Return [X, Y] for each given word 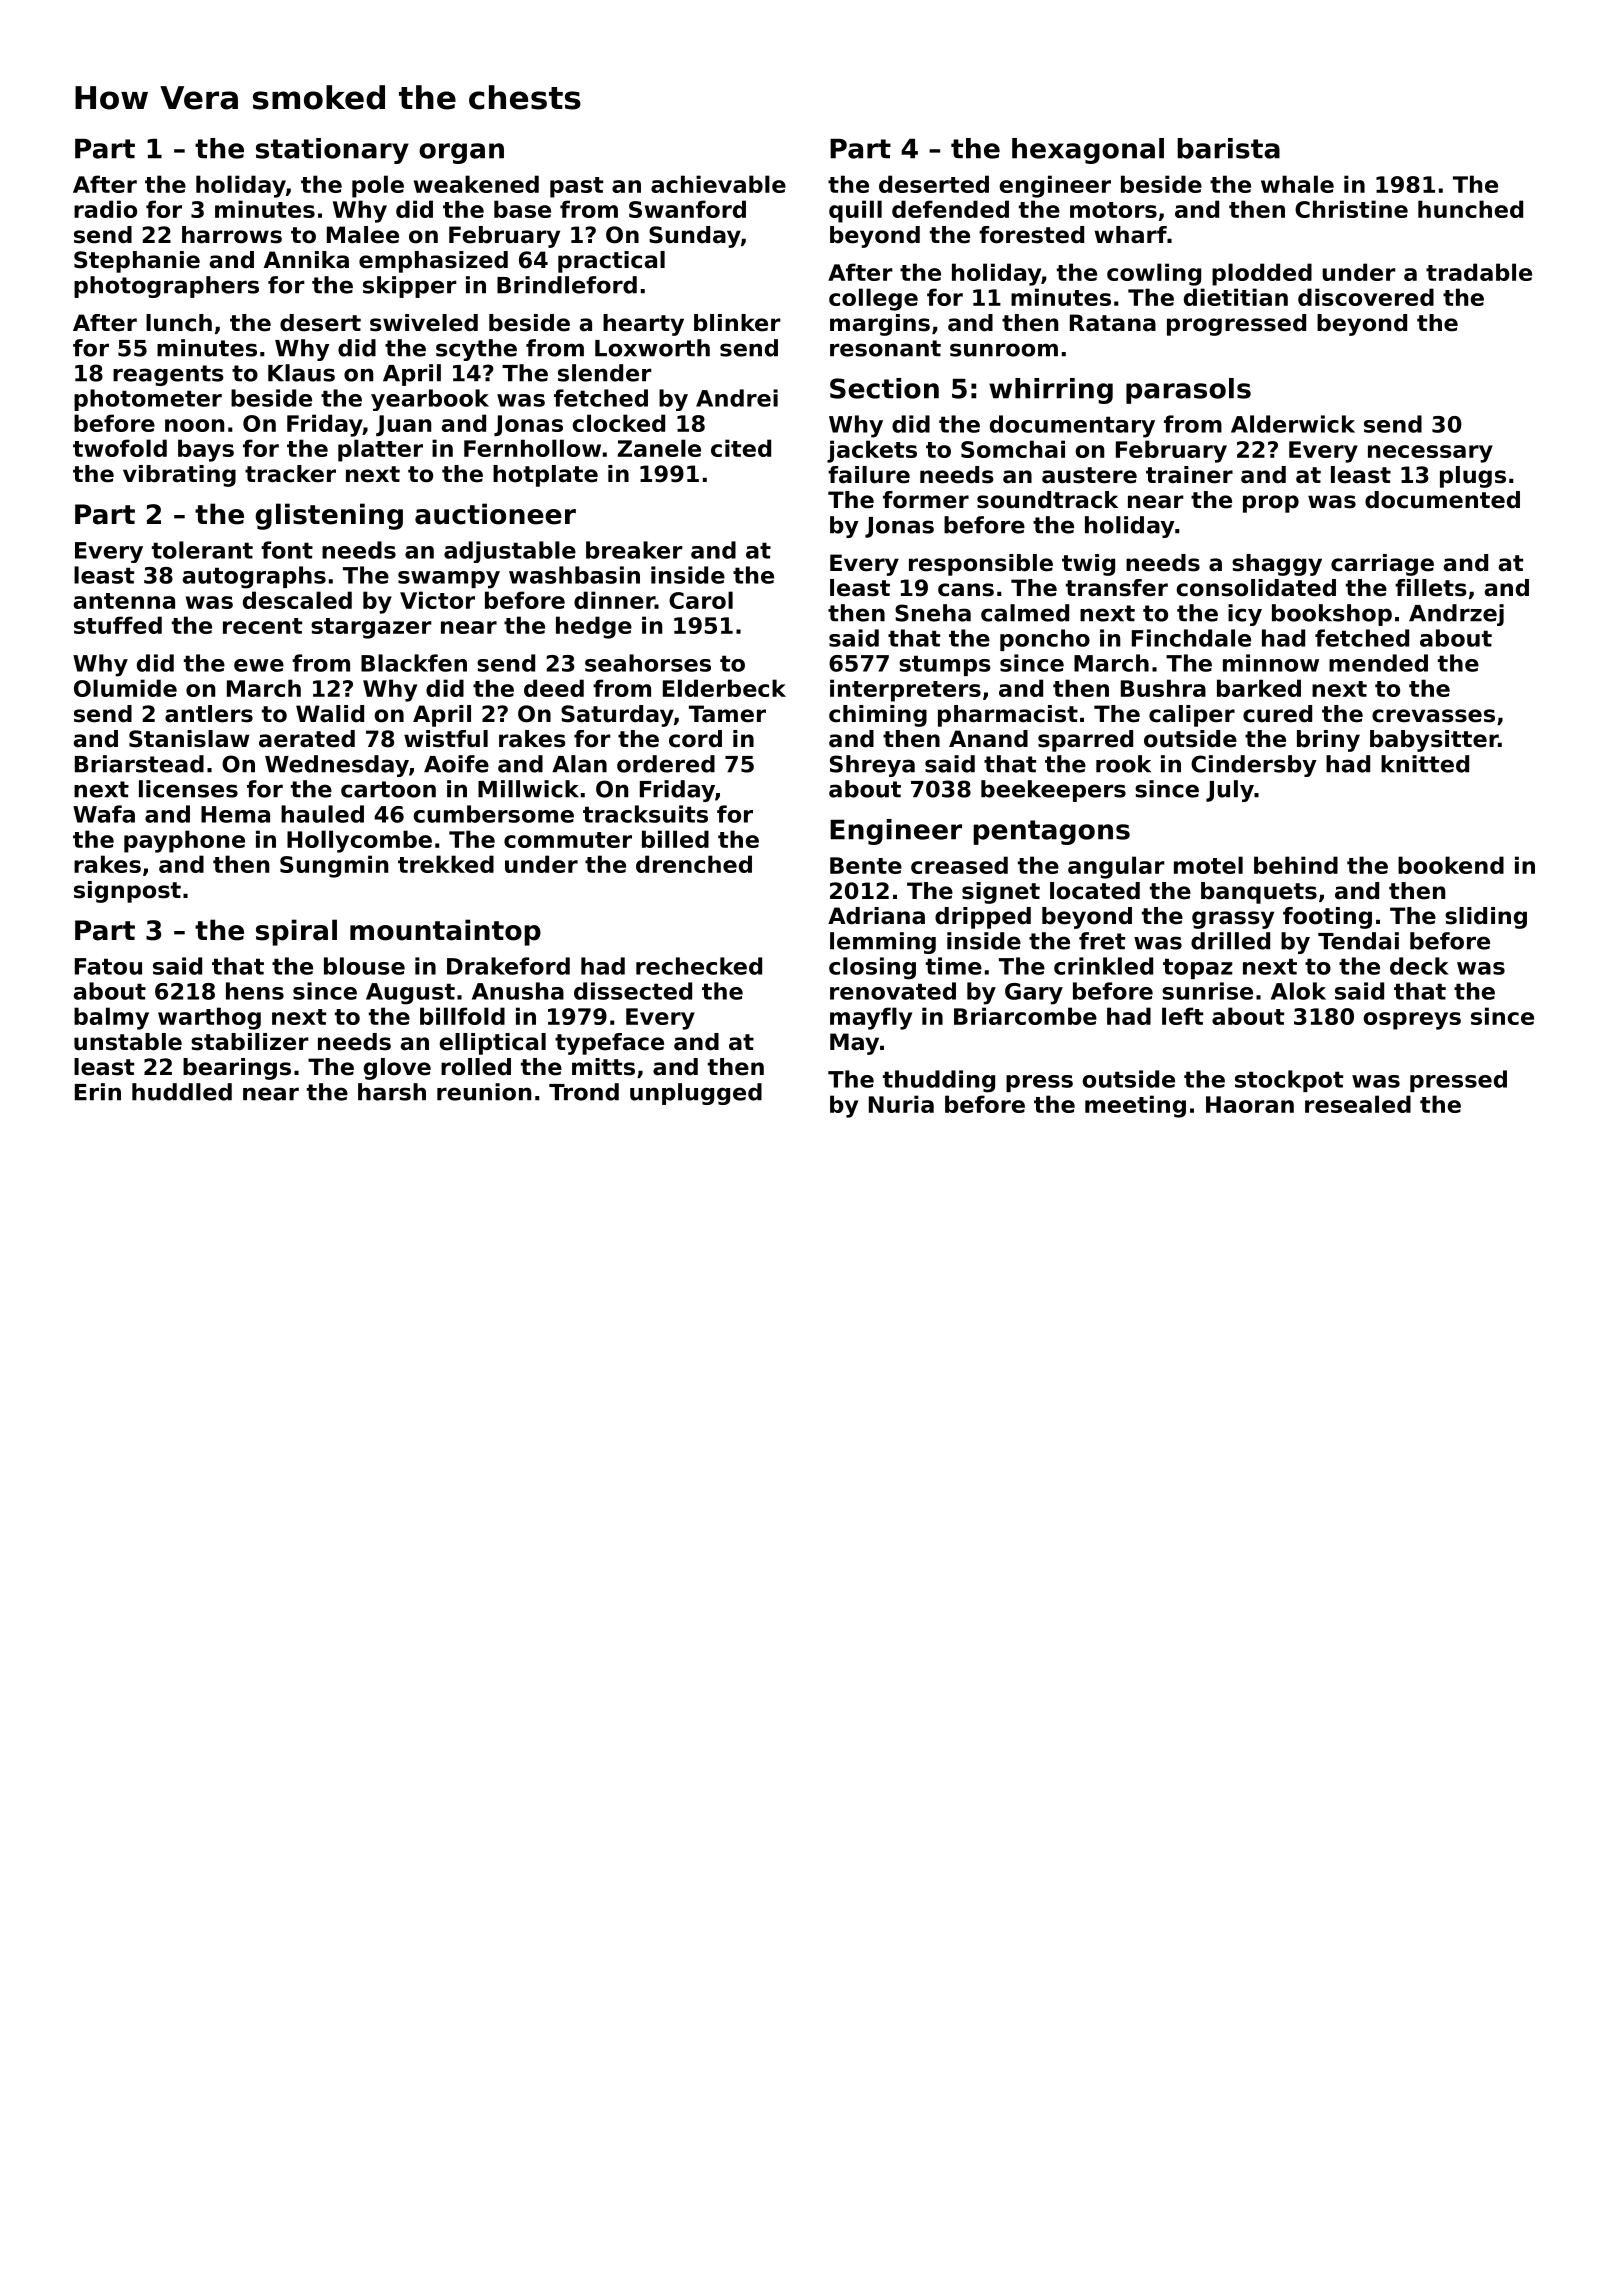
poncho [1045, 640]
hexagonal [1088, 151]
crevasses [1433, 716]
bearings [237, 1069]
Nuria [901, 1104]
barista [1228, 148]
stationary [332, 151]
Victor [437, 600]
